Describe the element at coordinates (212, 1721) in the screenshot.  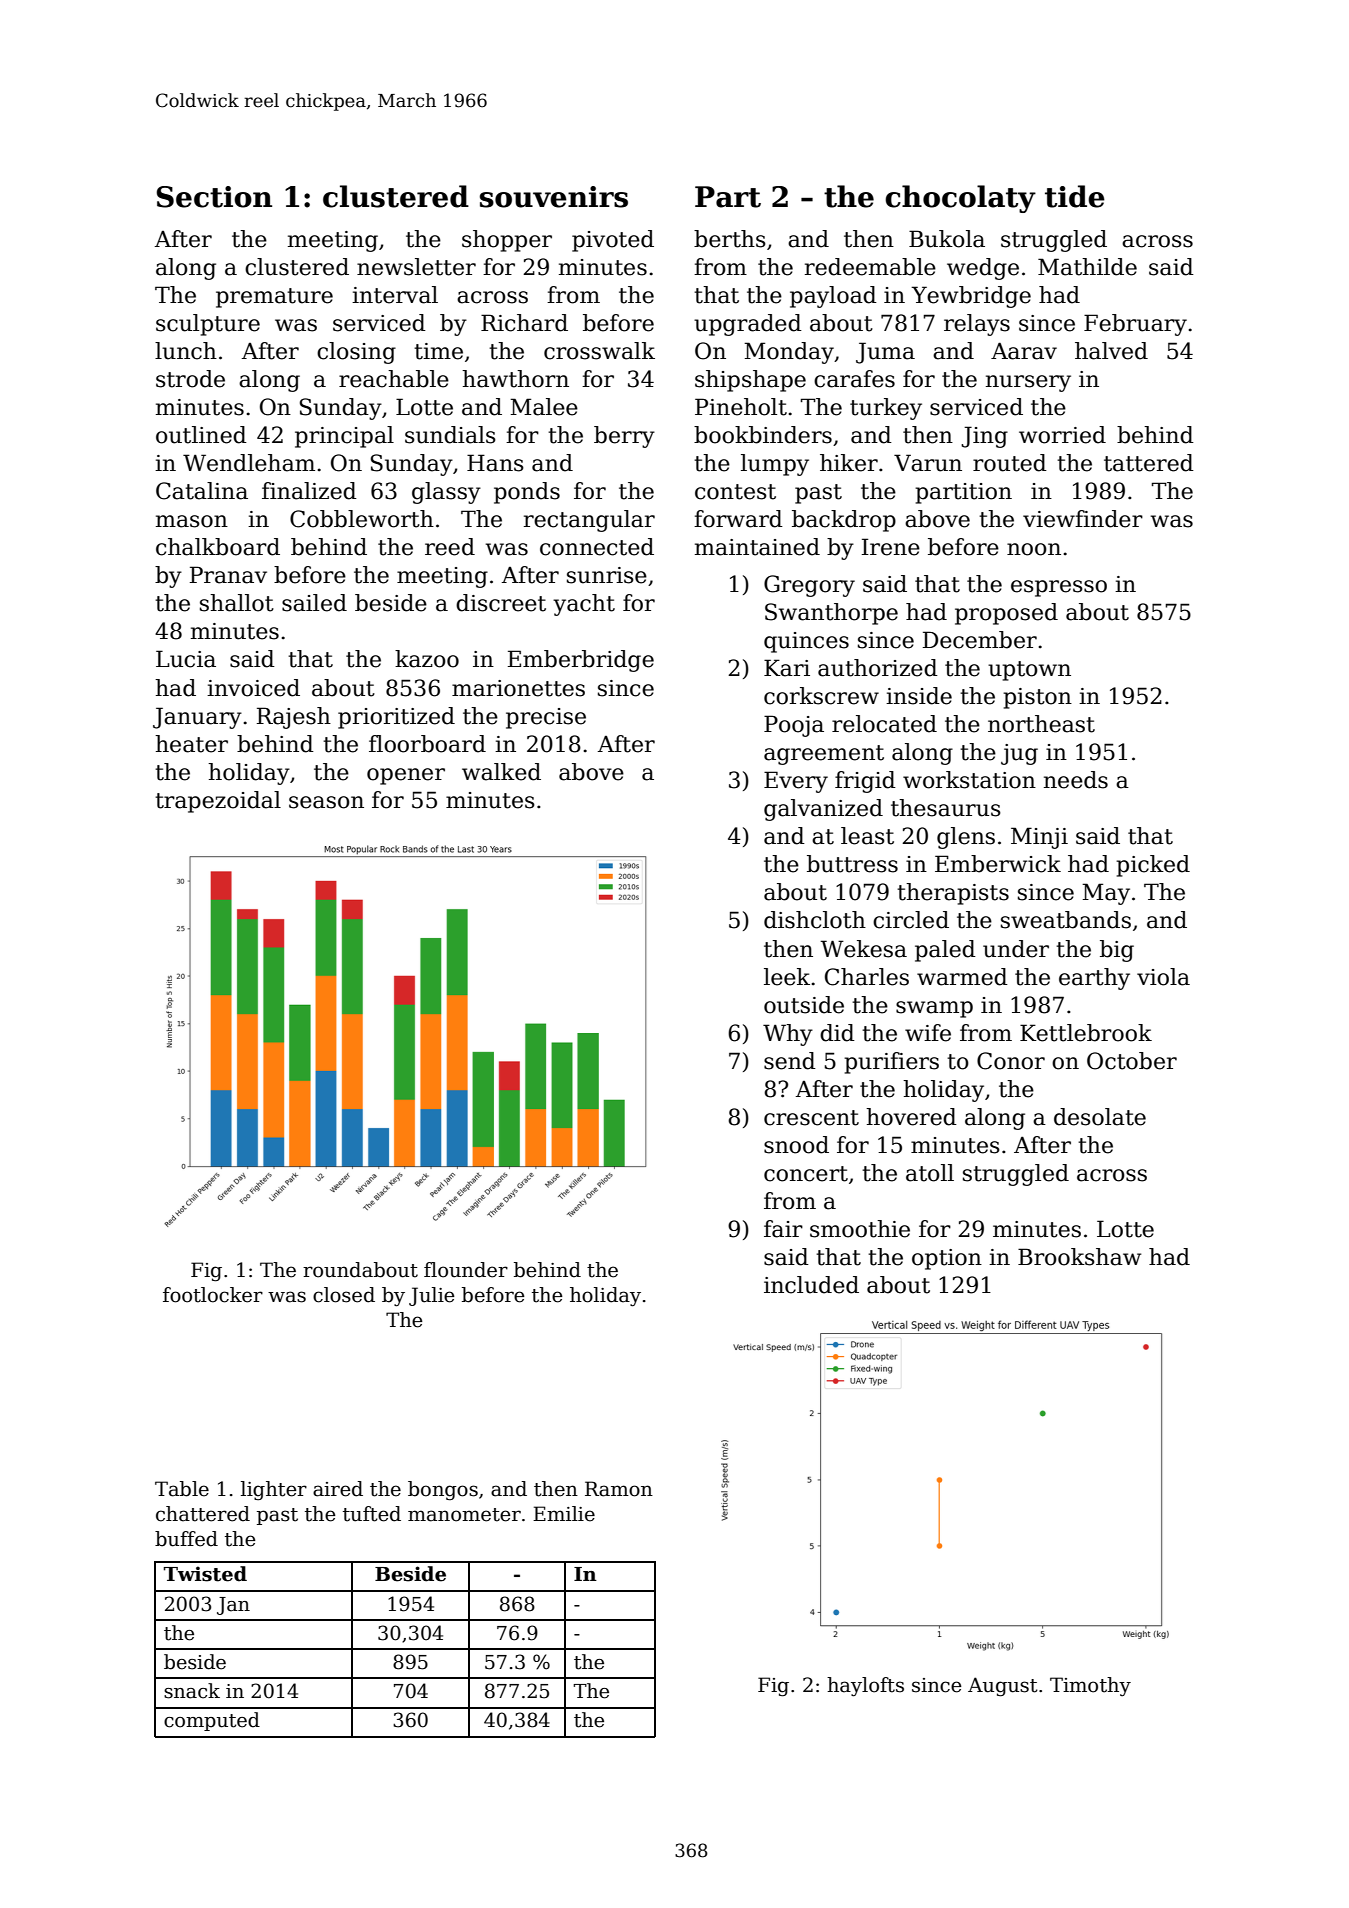
I see `computed` at that location.
